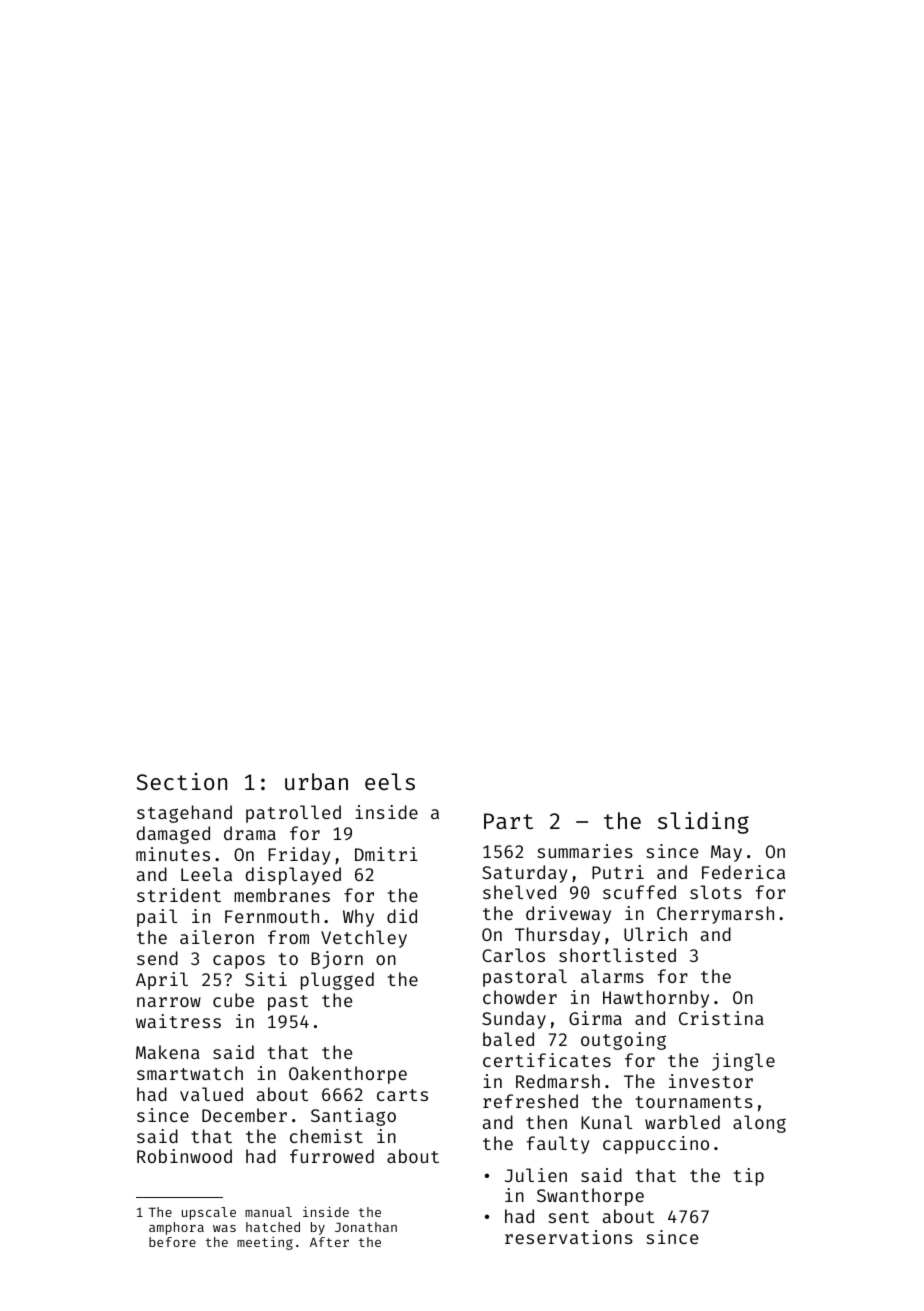  What do you see at coordinates (703, 823) in the screenshot?
I see `sliding` at bounding box center [703, 823].
